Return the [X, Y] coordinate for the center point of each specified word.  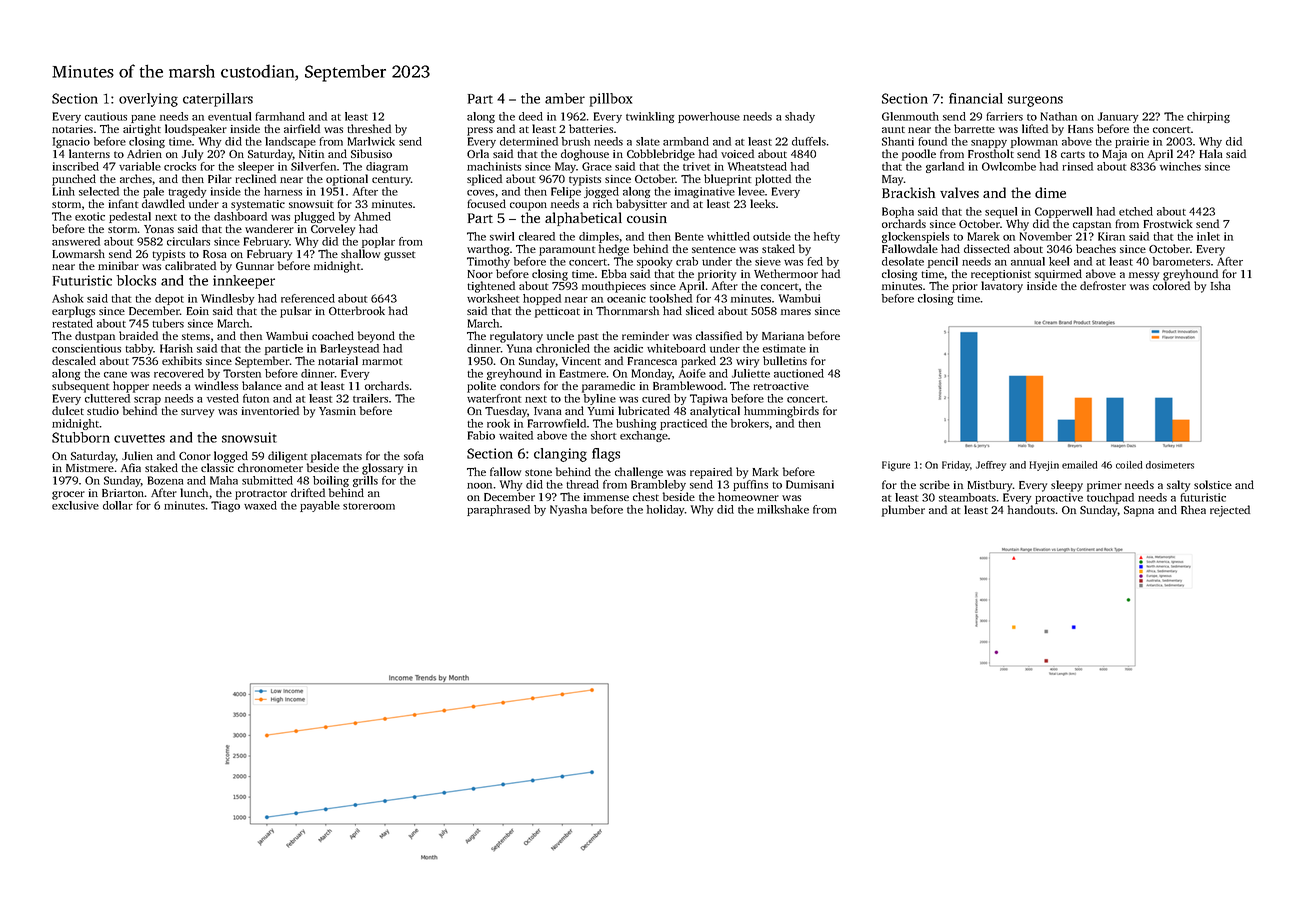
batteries [591, 128]
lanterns [89, 153]
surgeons [1035, 101]
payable [320, 506]
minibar [118, 265]
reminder [645, 335]
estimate [784, 348]
